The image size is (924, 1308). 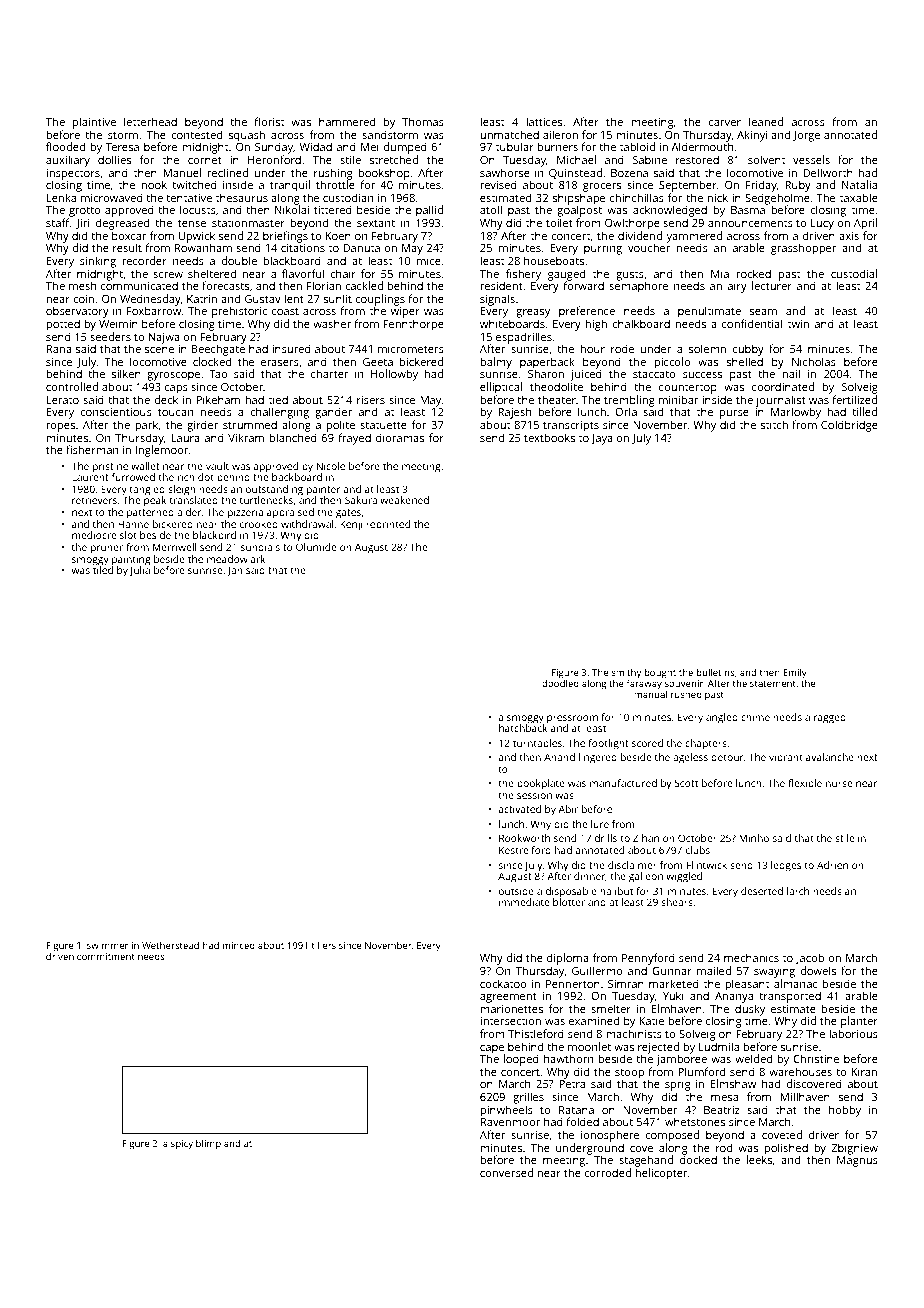 What do you see at coordinates (515, 146) in the image?
I see `tubular` at bounding box center [515, 146].
